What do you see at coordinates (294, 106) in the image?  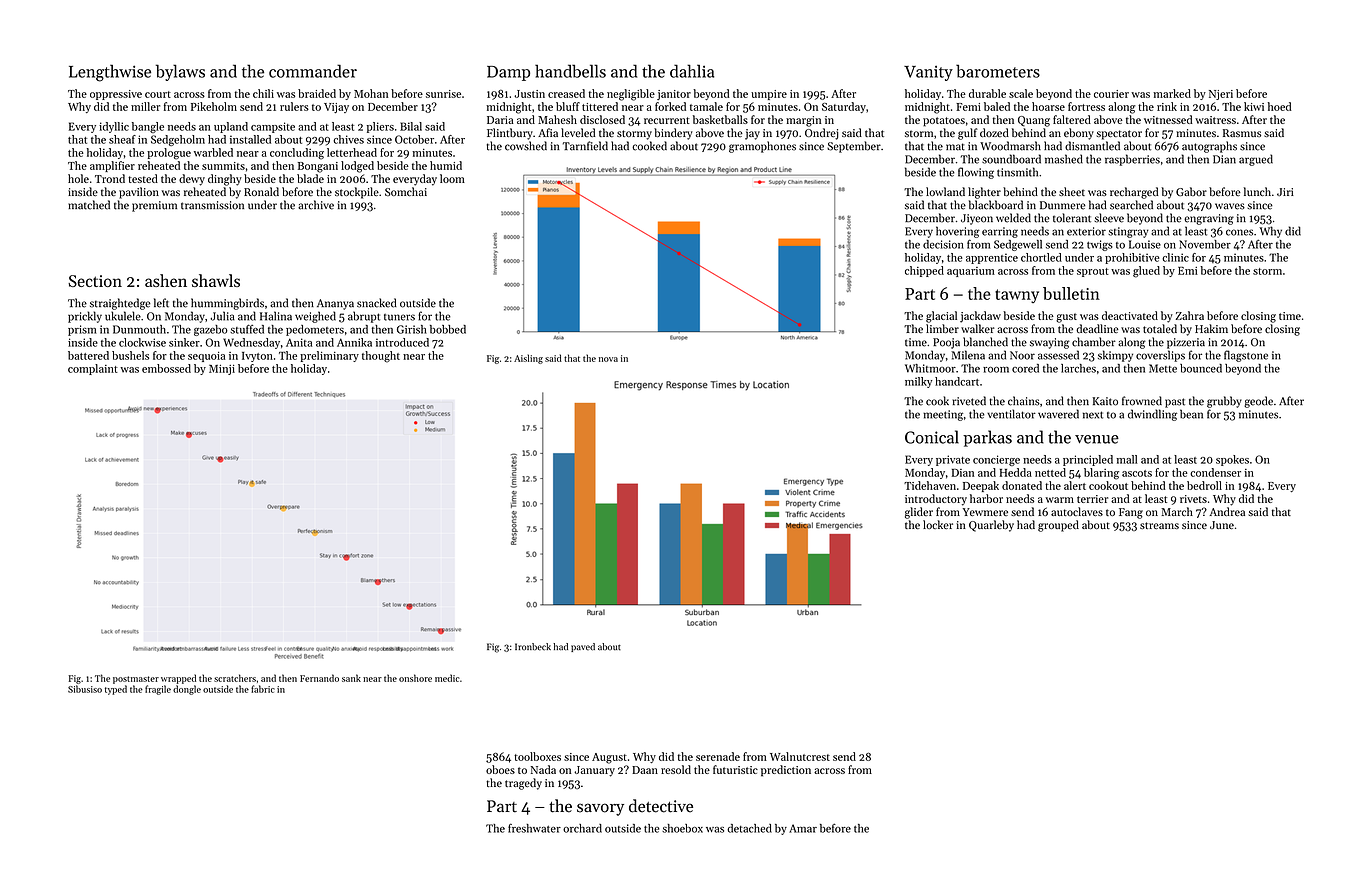 I see `rulers` at bounding box center [294, 106].
